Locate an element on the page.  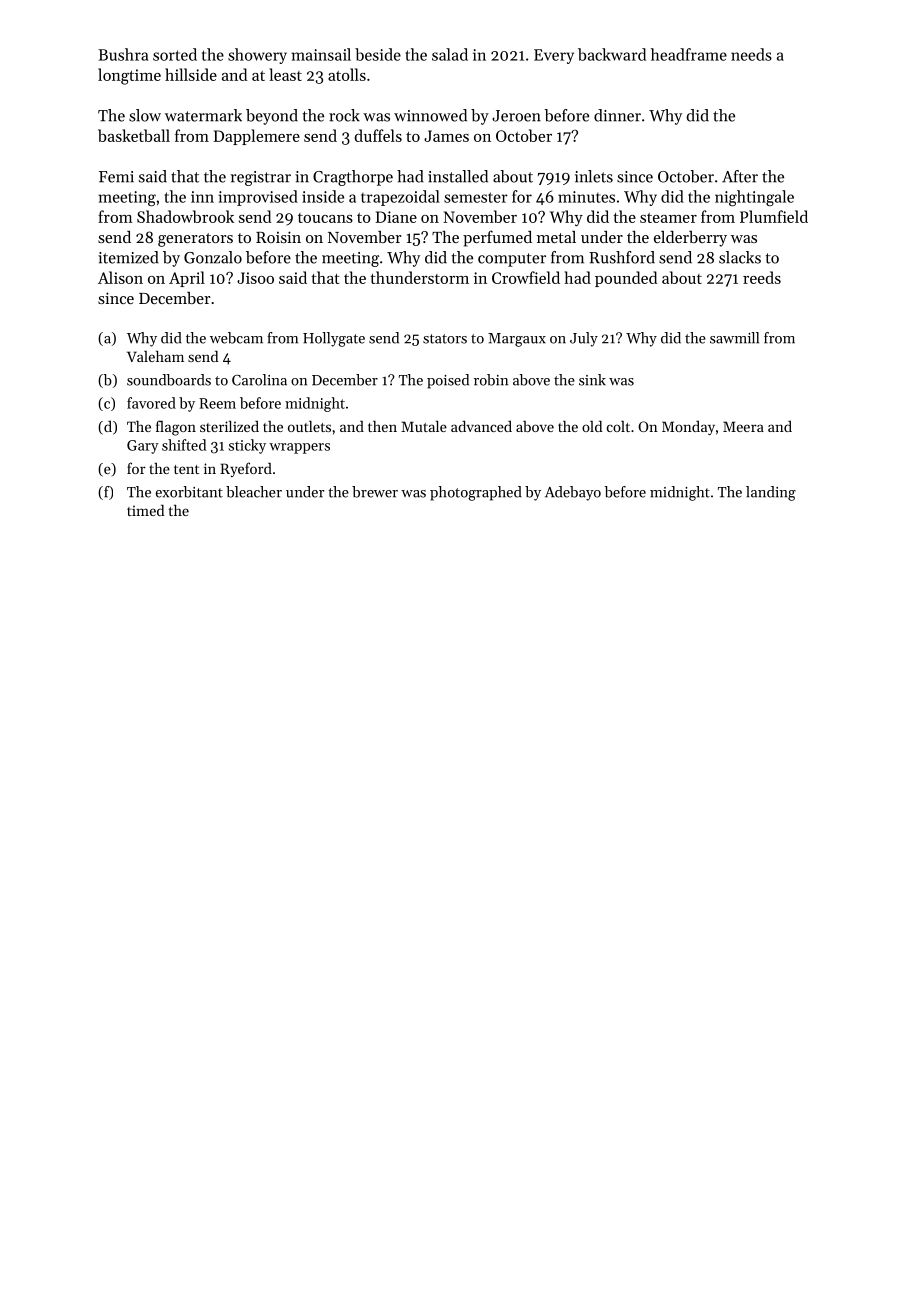
timed is located at coordinates (146, 510).
